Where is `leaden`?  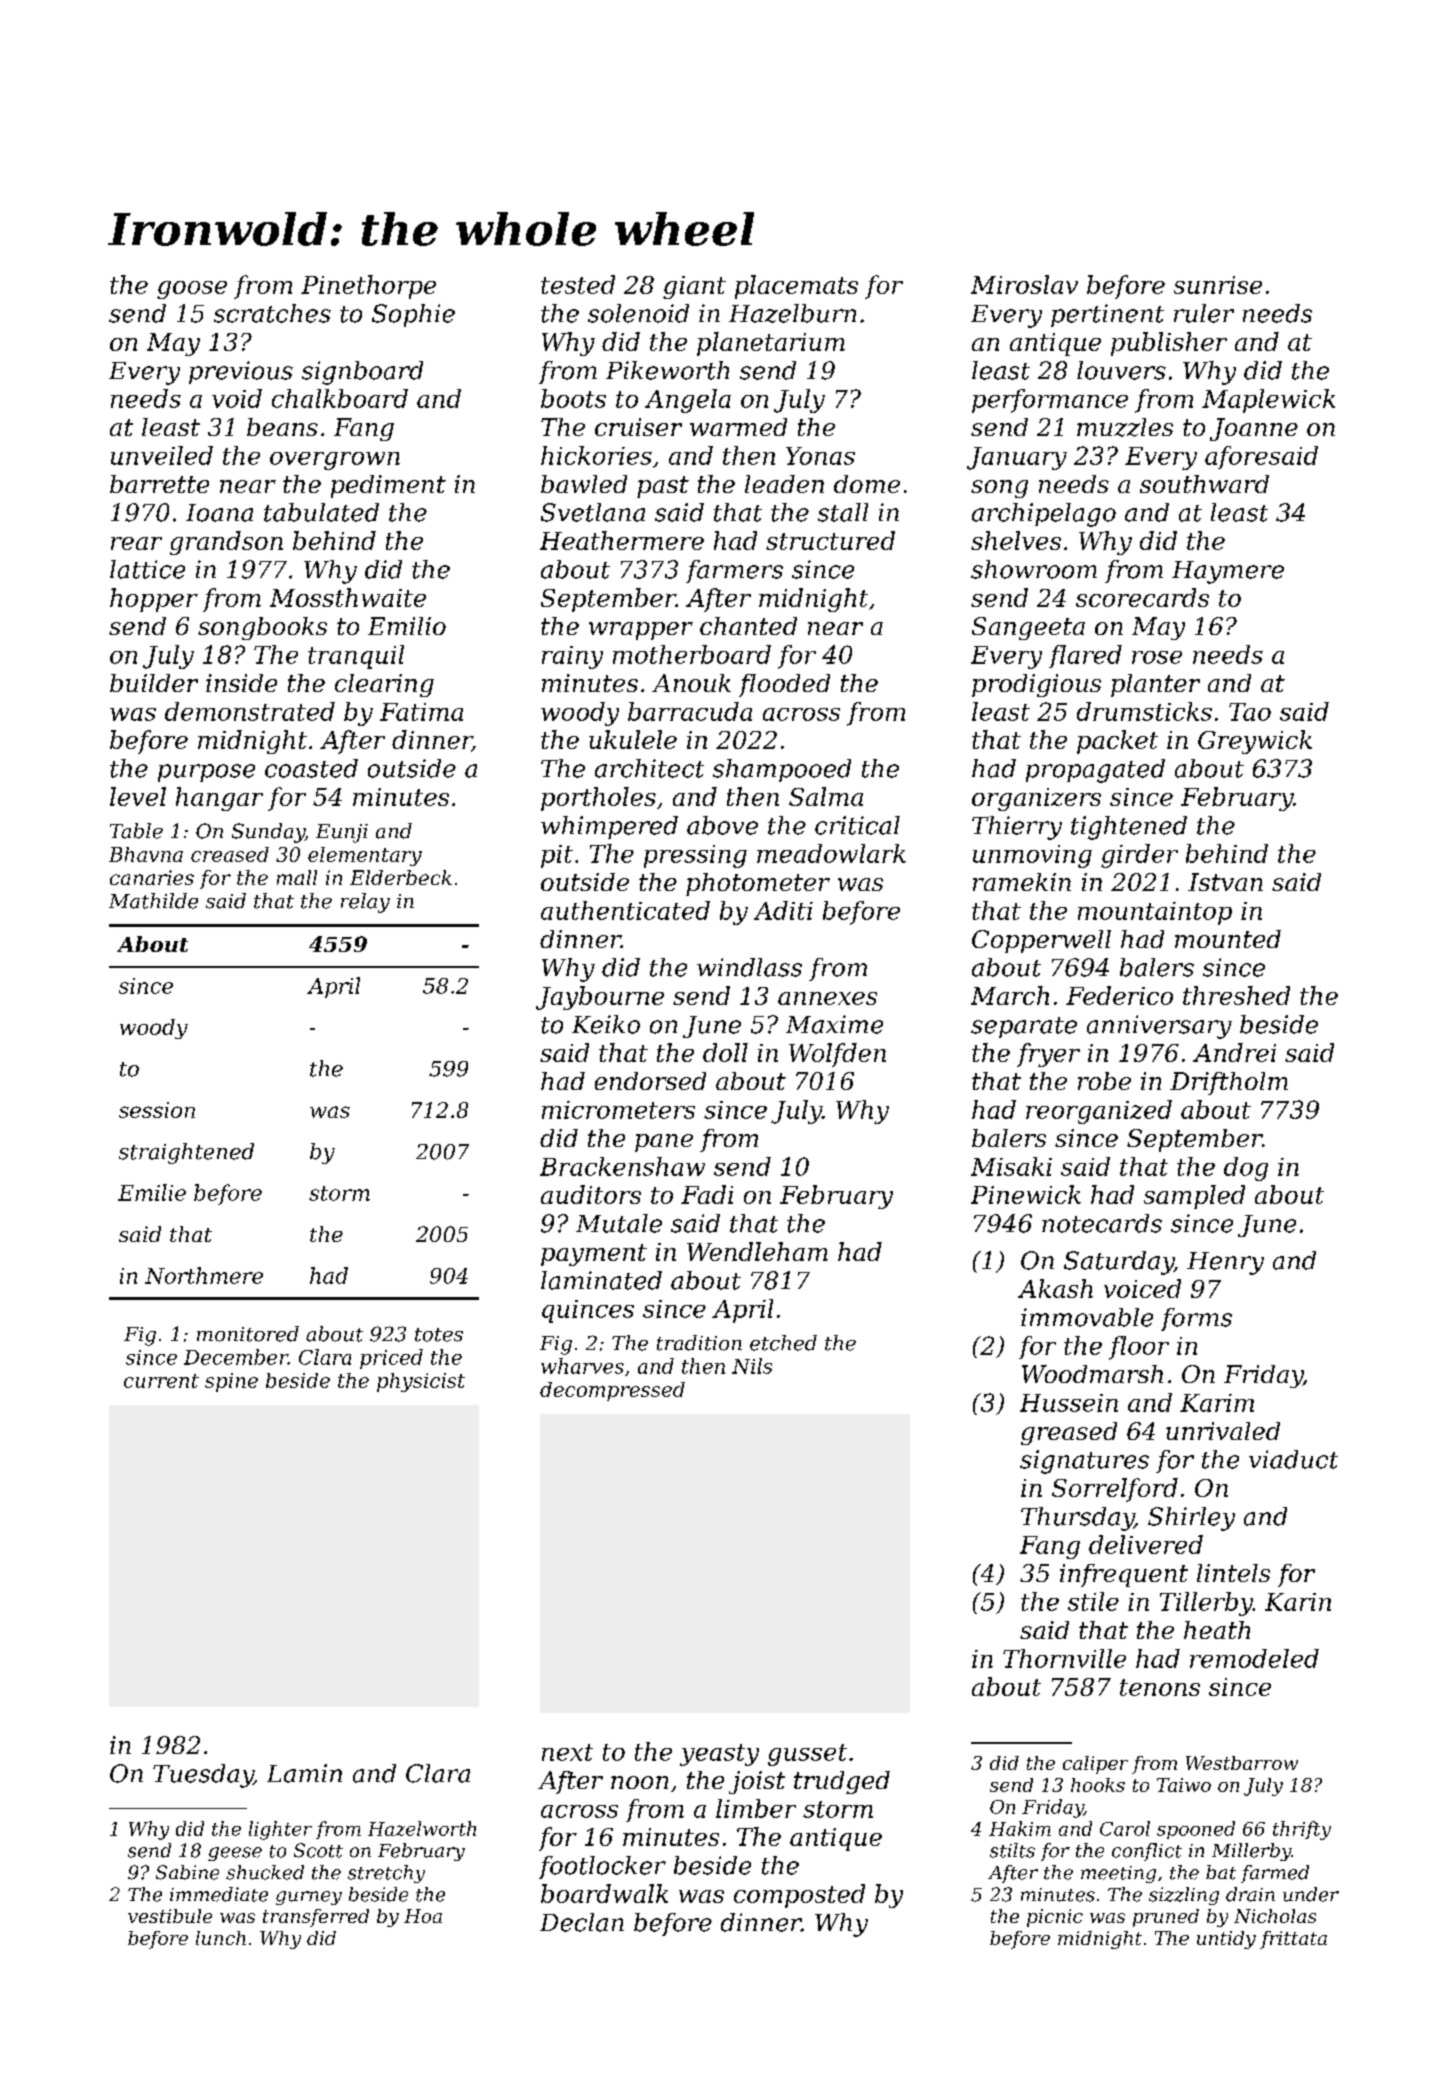
leaden is located at coordinates (784, 484).
